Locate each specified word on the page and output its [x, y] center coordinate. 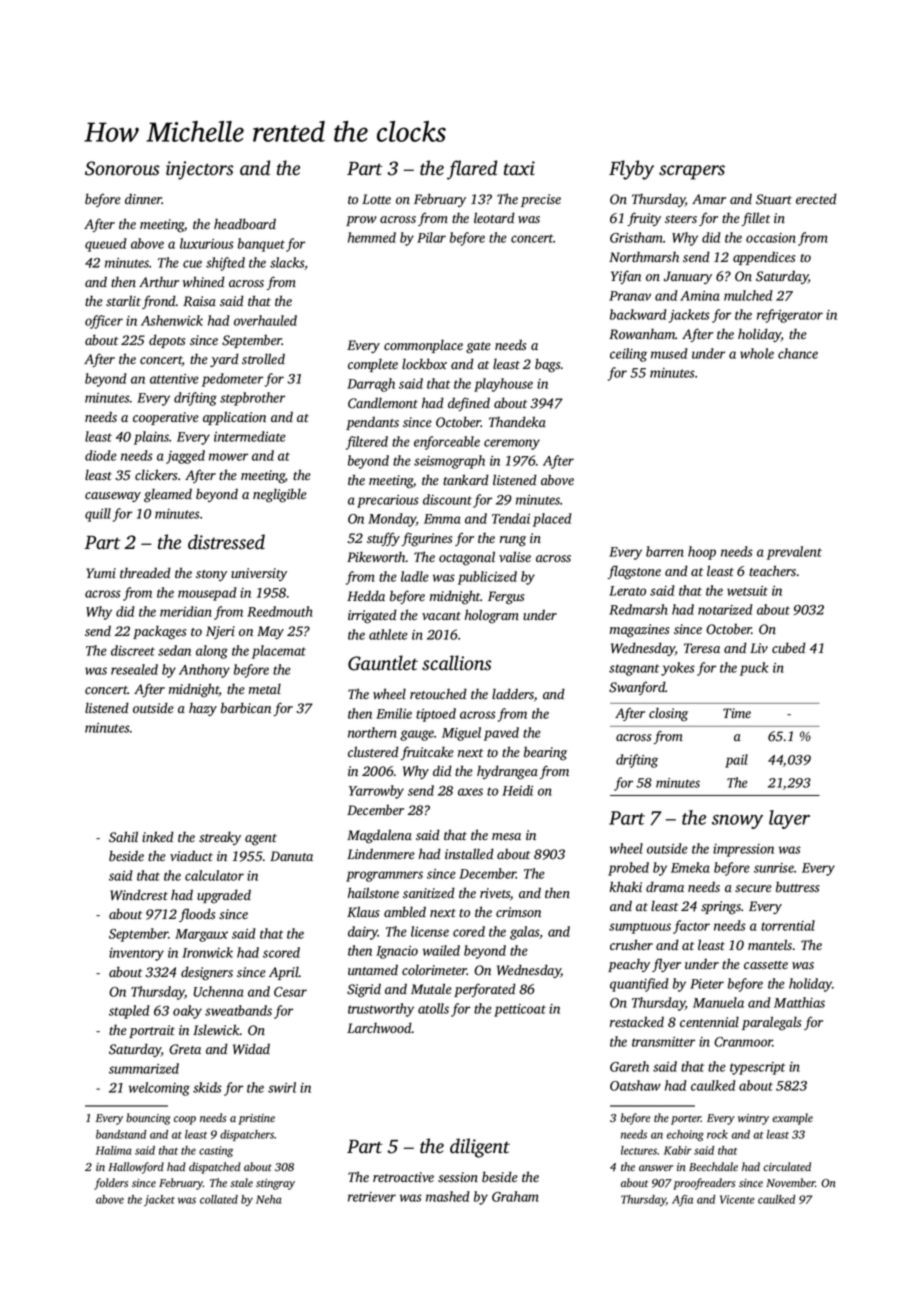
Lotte [376, 199]
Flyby [631, 170]
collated [219, 1199]
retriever [372, 1197]
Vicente [737, 1199]
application [234, 418]
